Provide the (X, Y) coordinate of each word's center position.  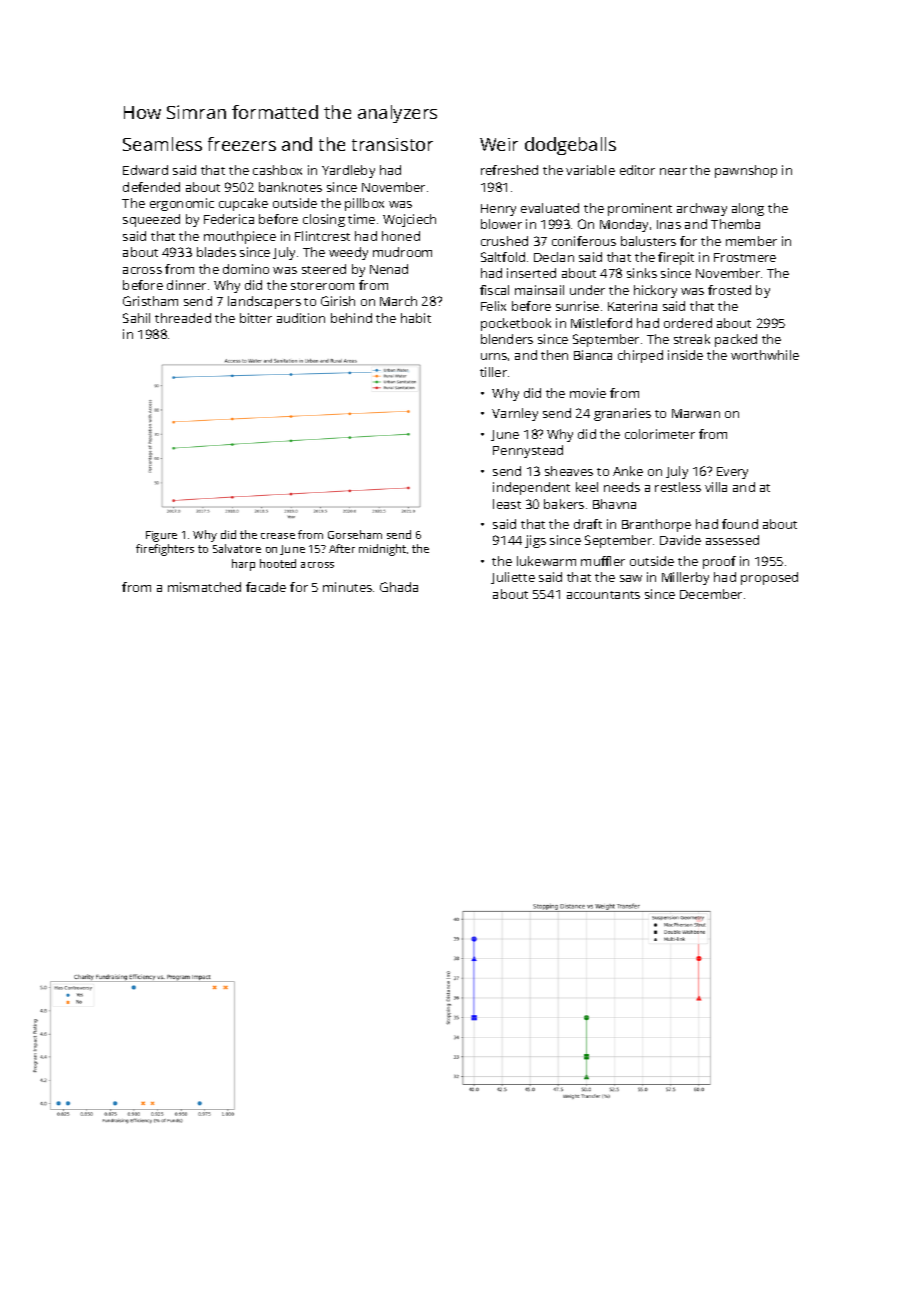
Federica (229, 219)
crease (278, 536)
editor (637, 170)
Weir (499, 144)
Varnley (515, 414)
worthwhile (765, 355)
